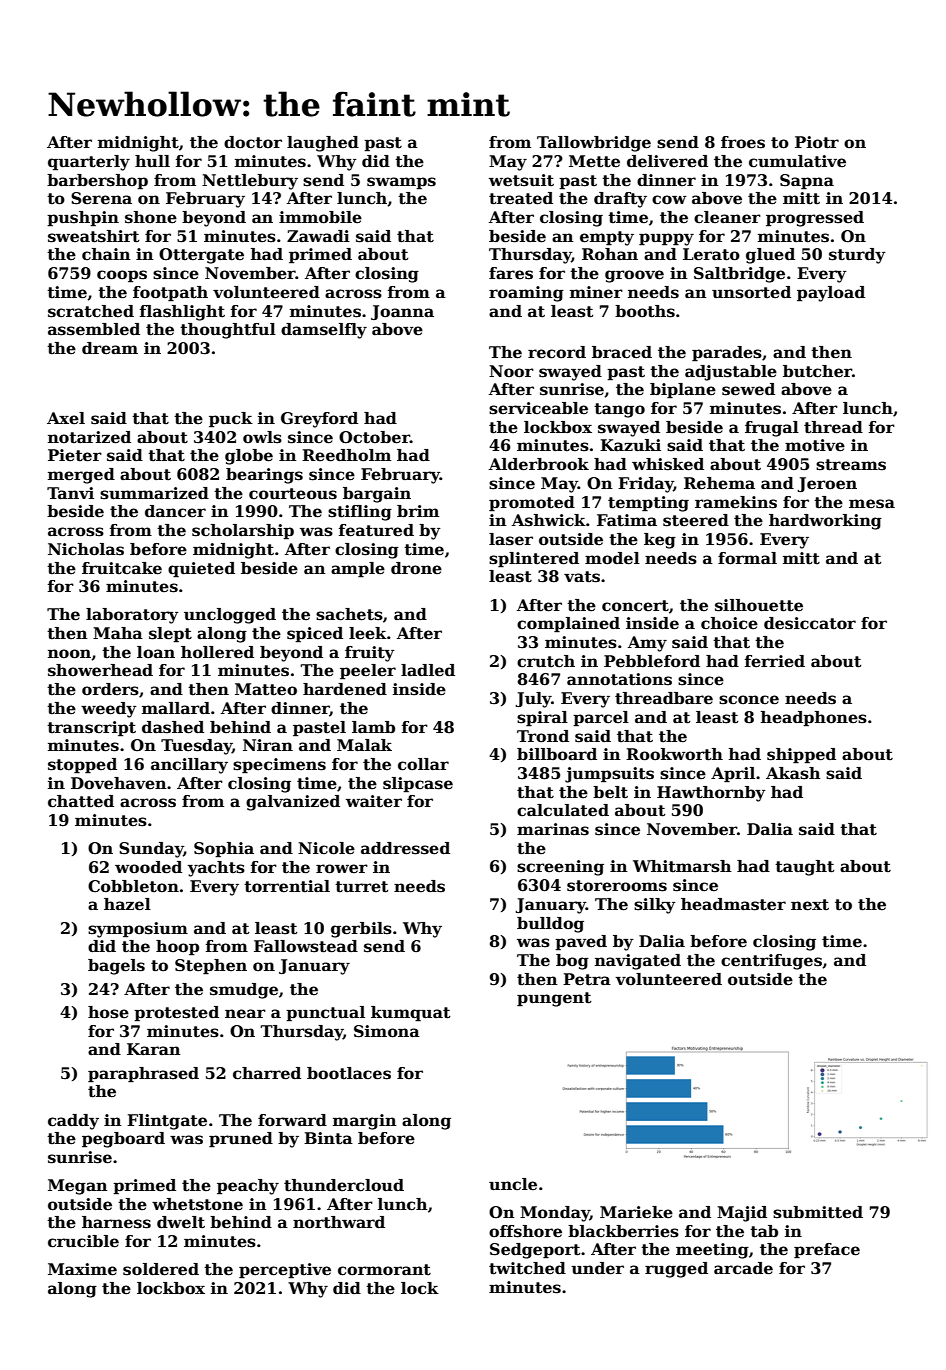 The height and width of the screenshot is (1370, 946). Describe the element at coordinates (82, 1269) in the screenshot. I see `Maxime` at that location.
